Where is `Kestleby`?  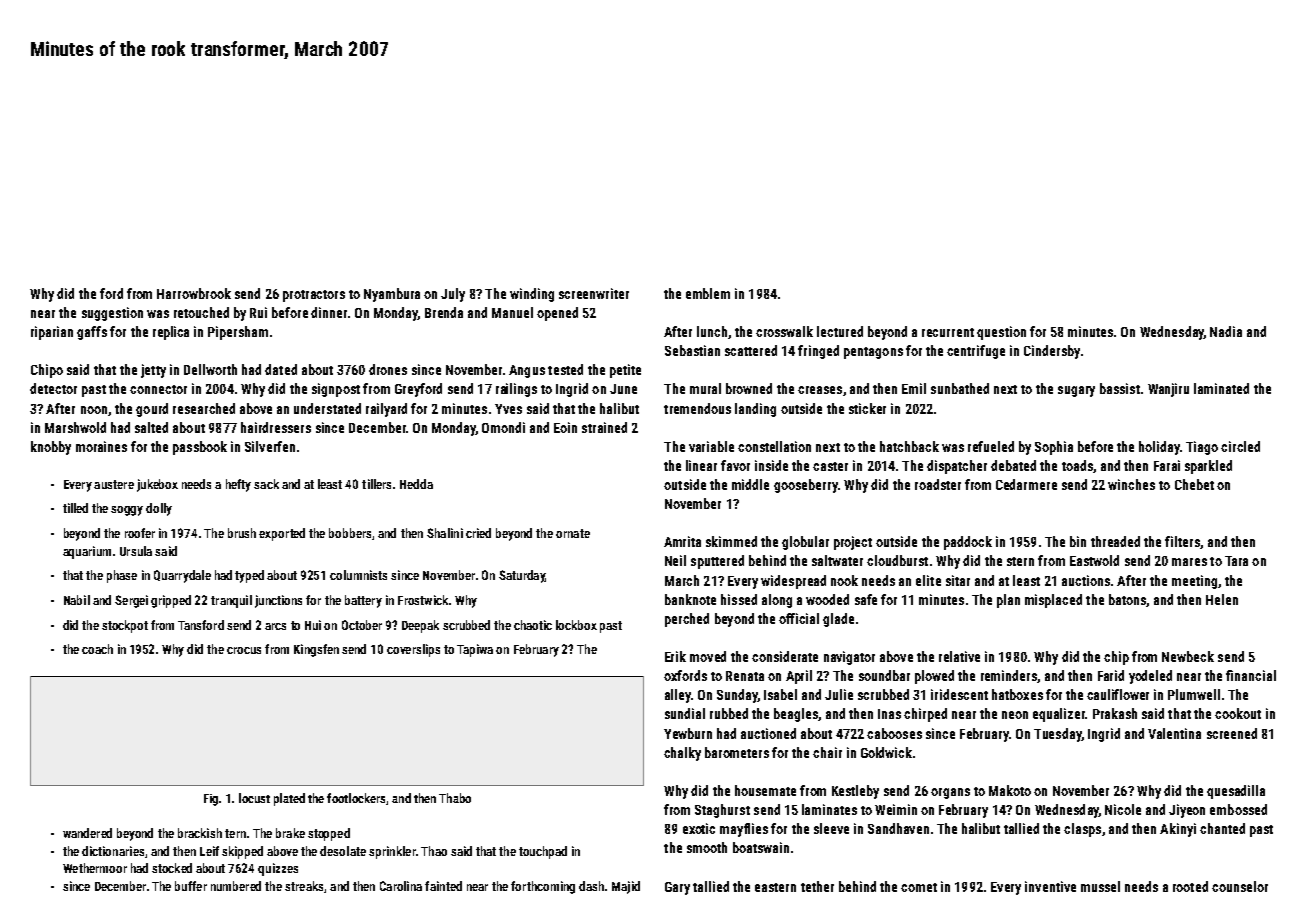
Kestleby is located at coordinates (855, 792).
